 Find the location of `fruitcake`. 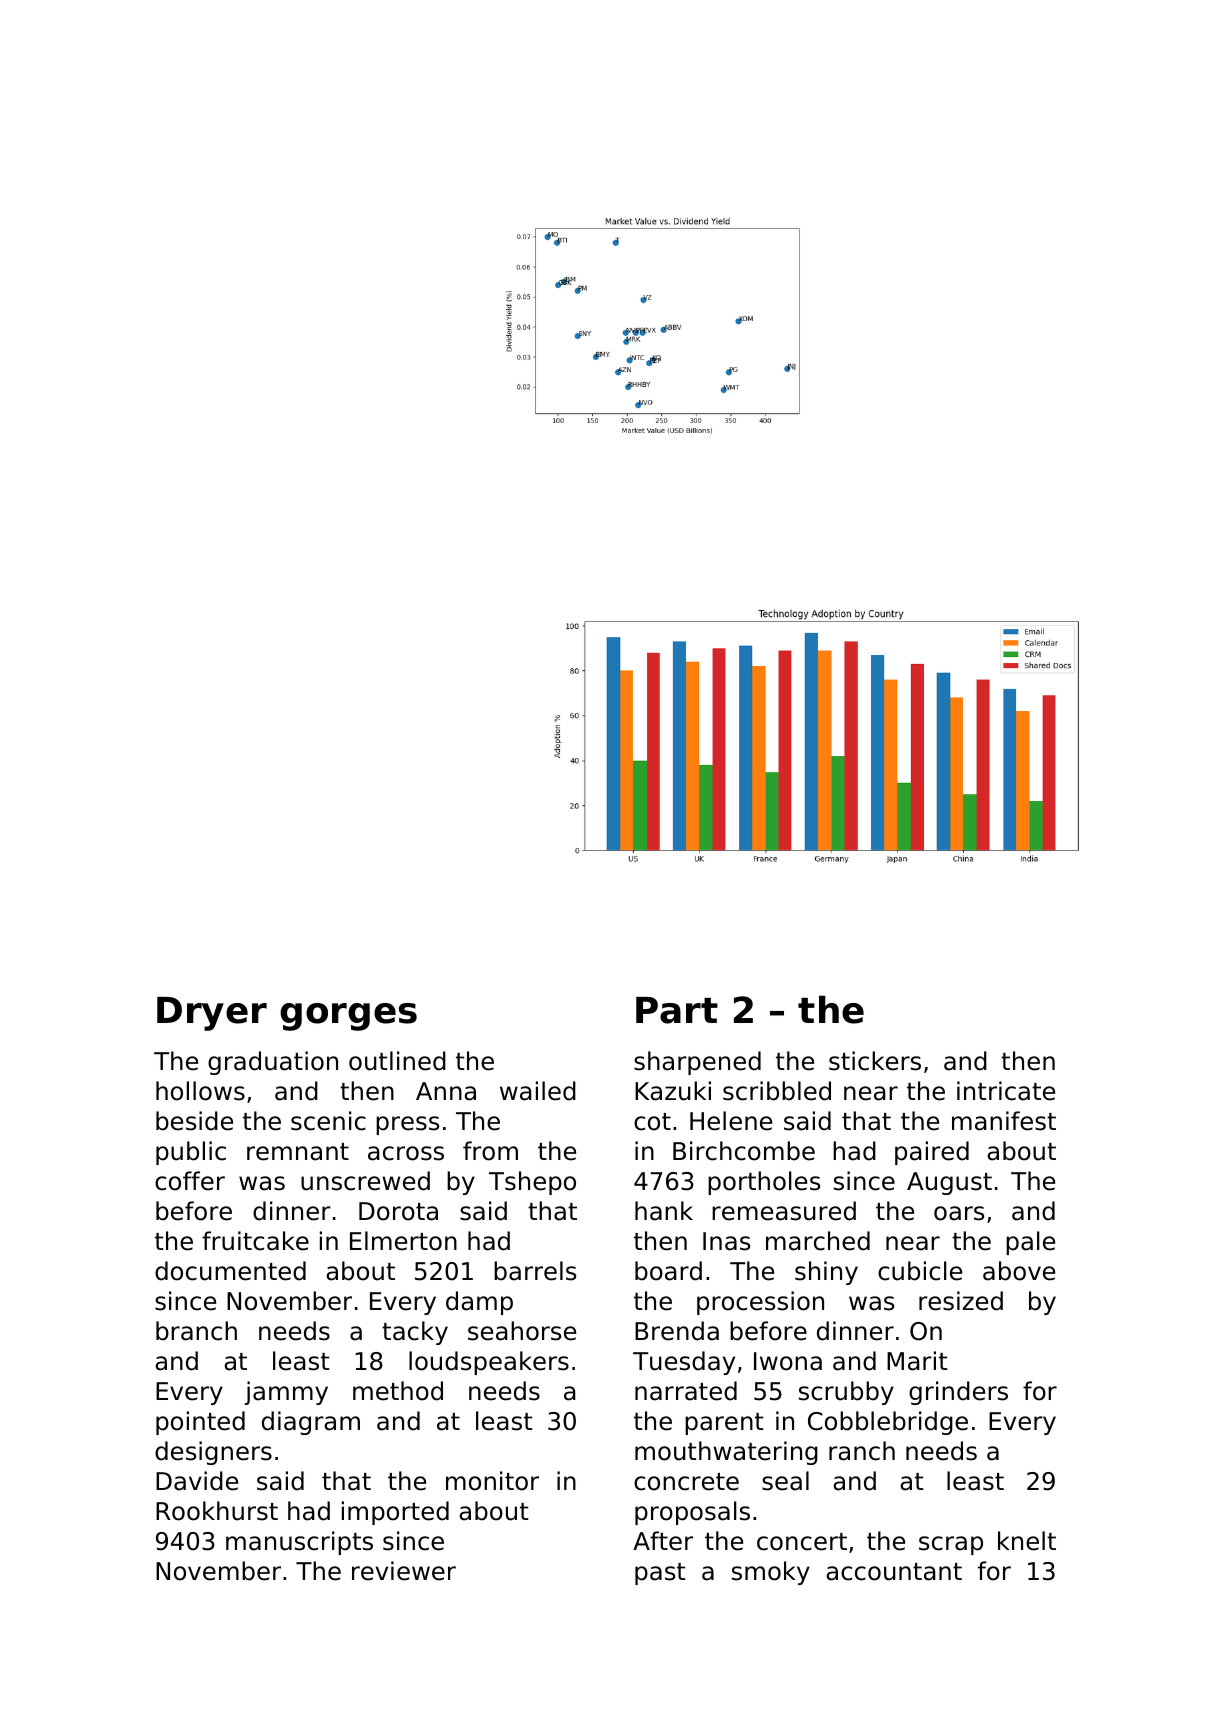

fruitcake is located at coordinates (255, 1241).
